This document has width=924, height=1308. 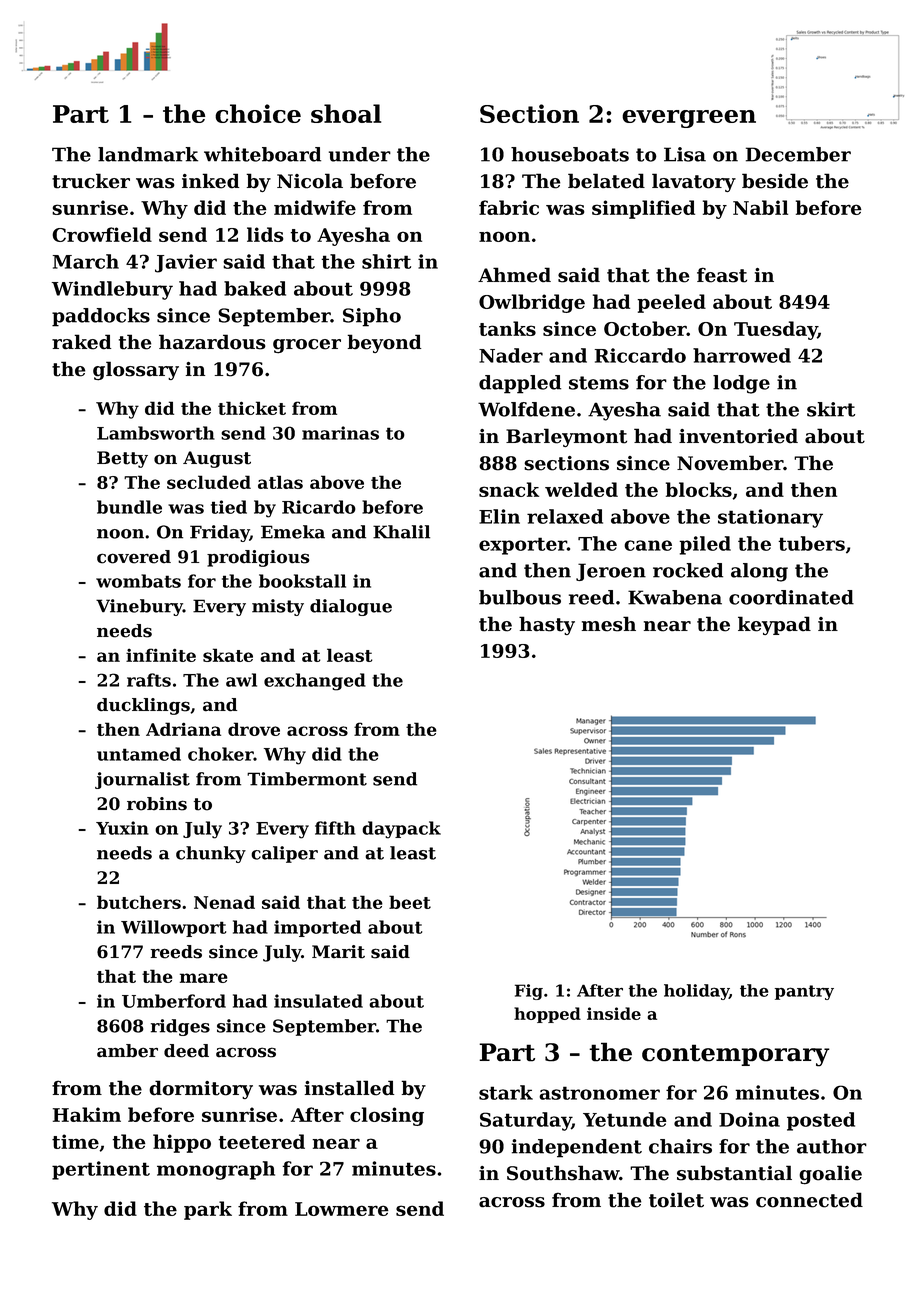 What do you see at coordinates (351, 607) in the document?
I see `dialogue` at bounding box center [351, 607].
